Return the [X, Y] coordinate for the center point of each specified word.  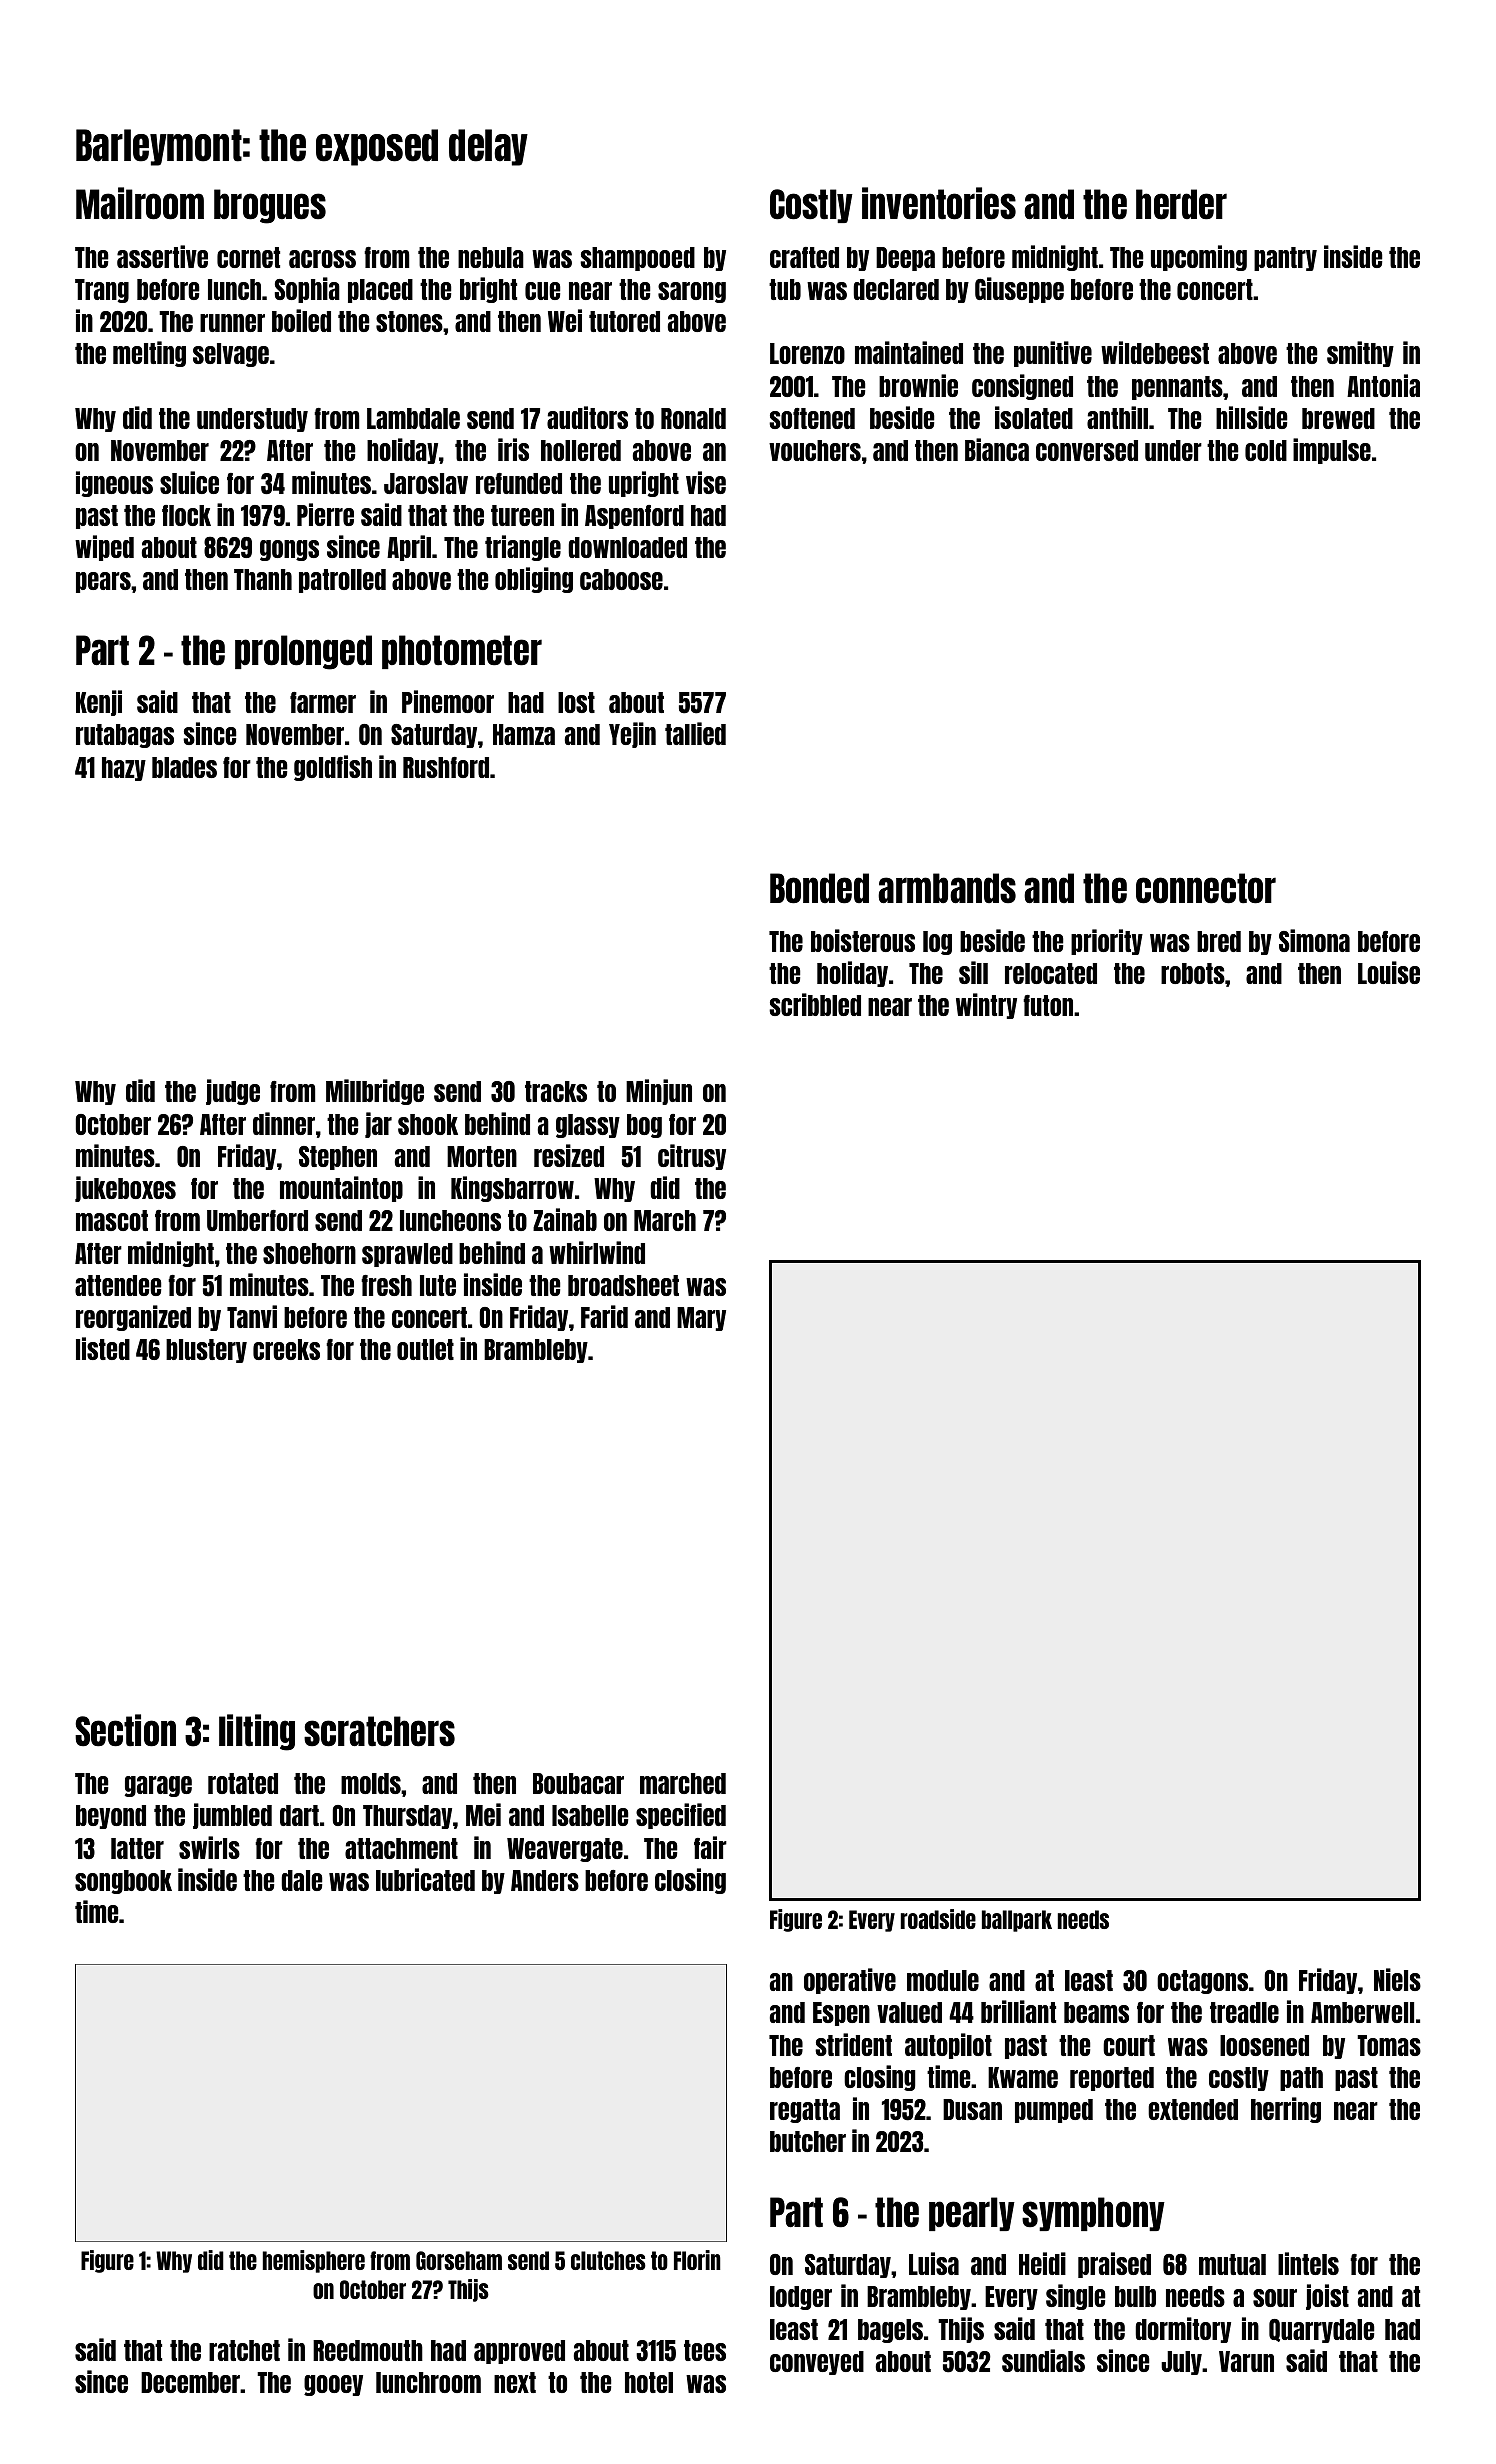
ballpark [1017, 1921]
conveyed [817, 2363]
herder [1181, 204]
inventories [939, 203]
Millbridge [375, 1092]
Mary [701, 1319]
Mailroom [140, 203]
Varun [1246, 2361]
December [190, 2382]
